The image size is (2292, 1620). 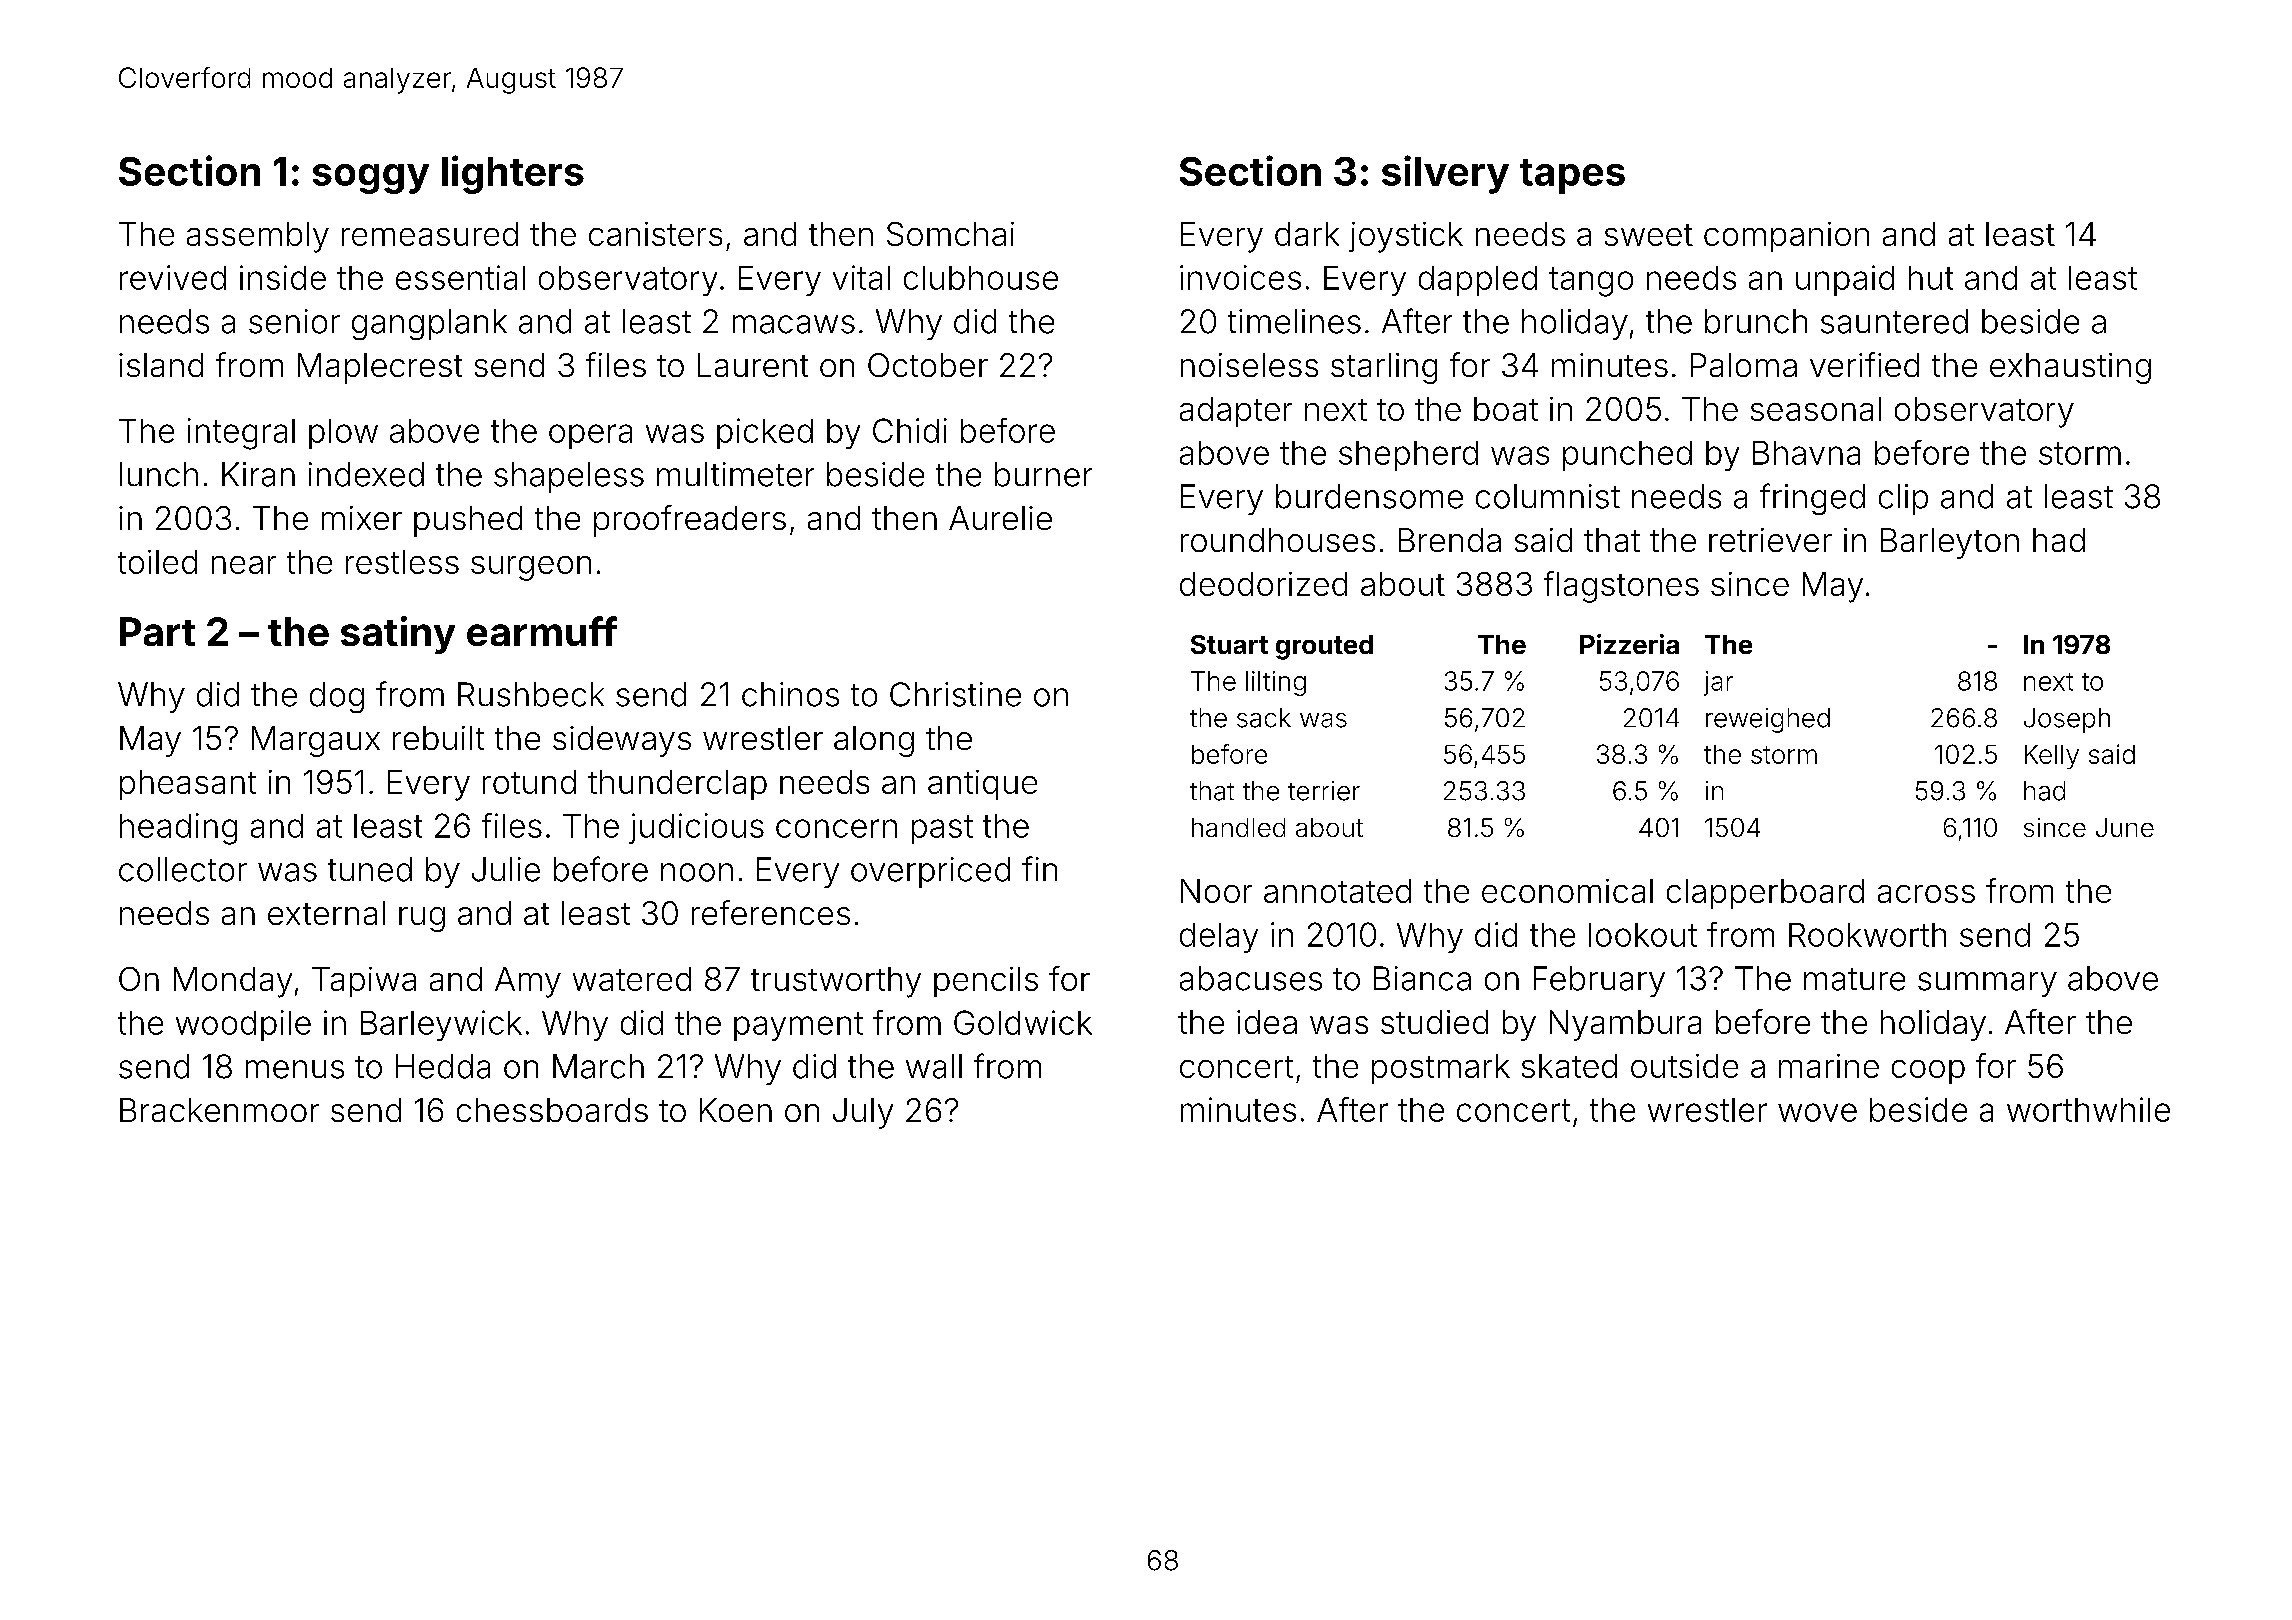 What do you see at coordinates (371, 179) in the document?
I see `soggy` at bounding box center [371, 179].
